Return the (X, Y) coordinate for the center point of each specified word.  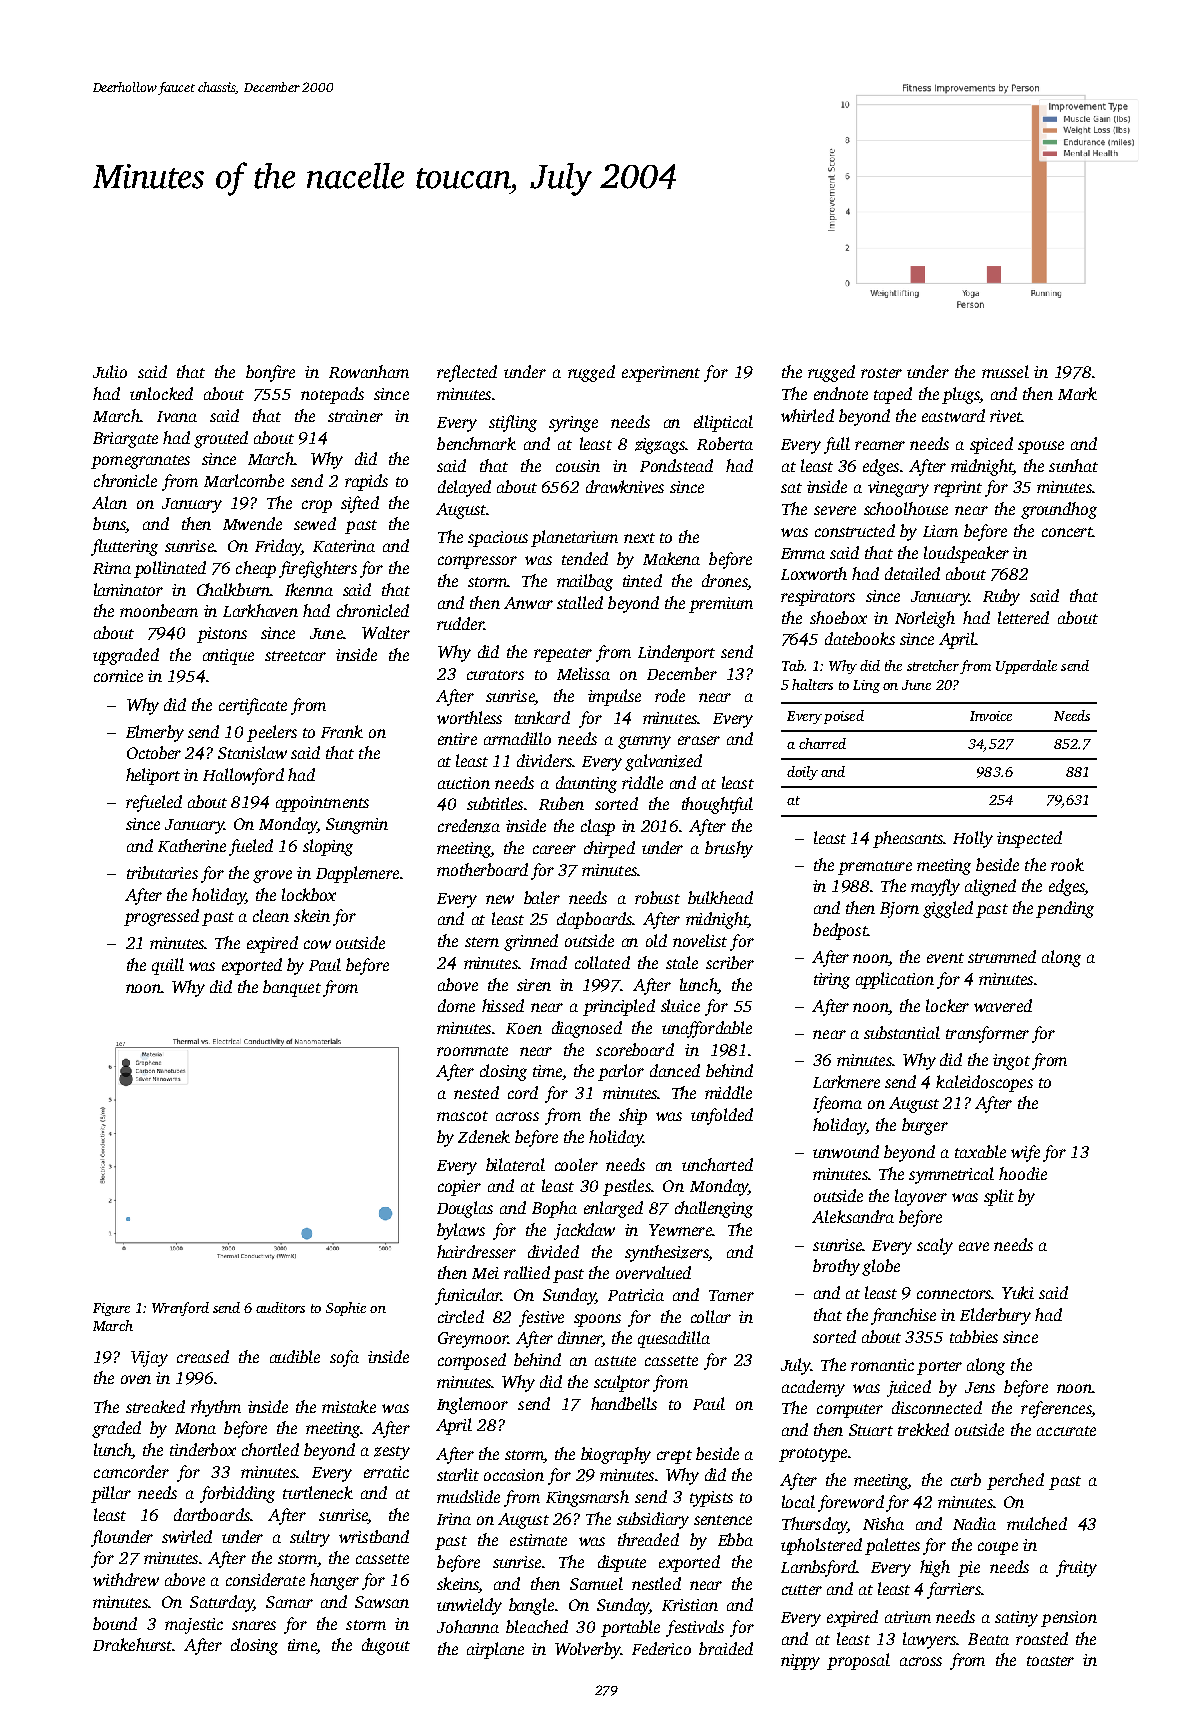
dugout (386, 1646)
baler (542, 897)
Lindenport (676, 653)
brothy (836, 1267)
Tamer (731, 1295)
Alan (109, 502)
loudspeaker (966, 554)
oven (136, 1379)
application (895, 980)
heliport (153, 776)
